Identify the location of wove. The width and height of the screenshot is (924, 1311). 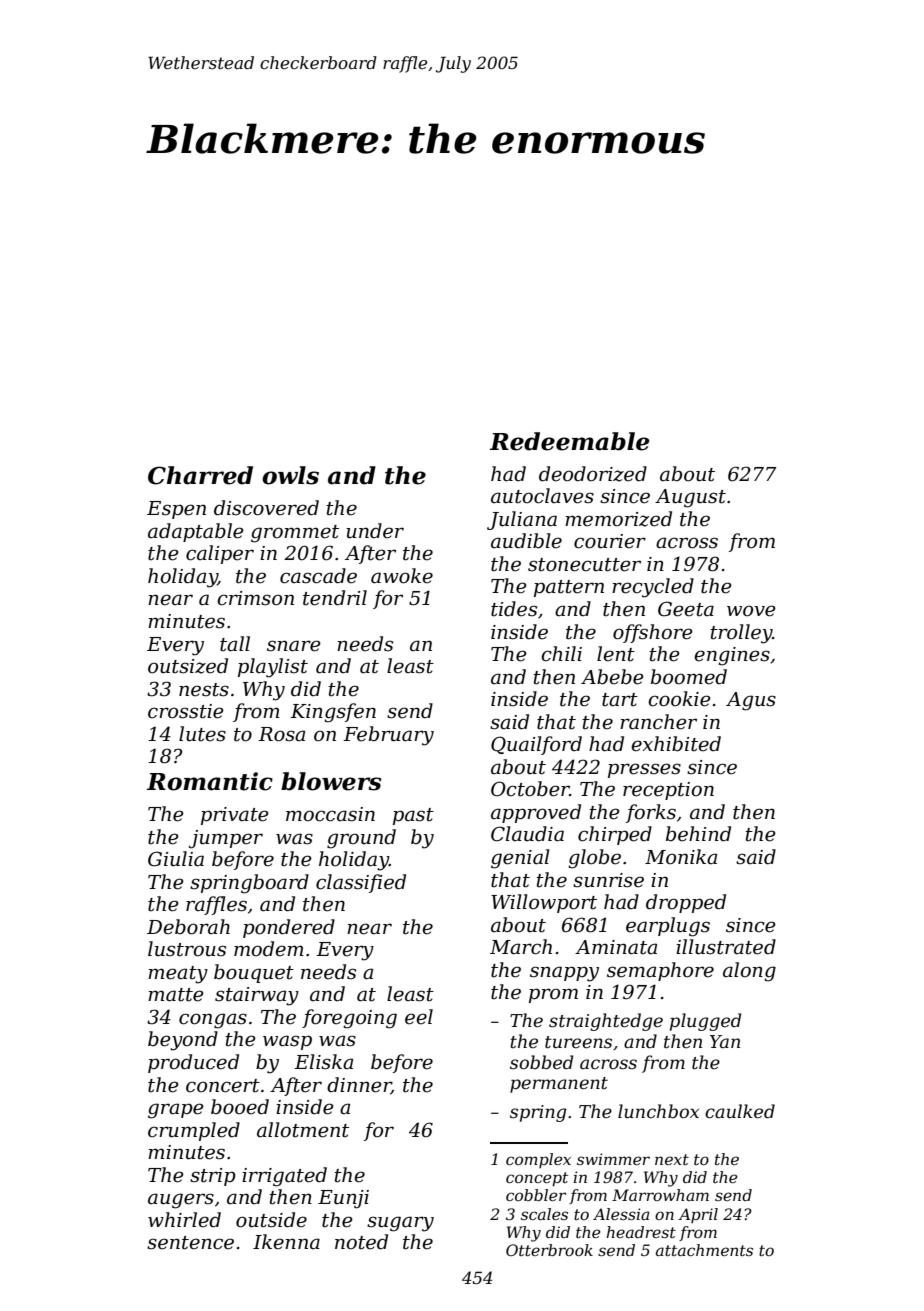
(751, 611).
